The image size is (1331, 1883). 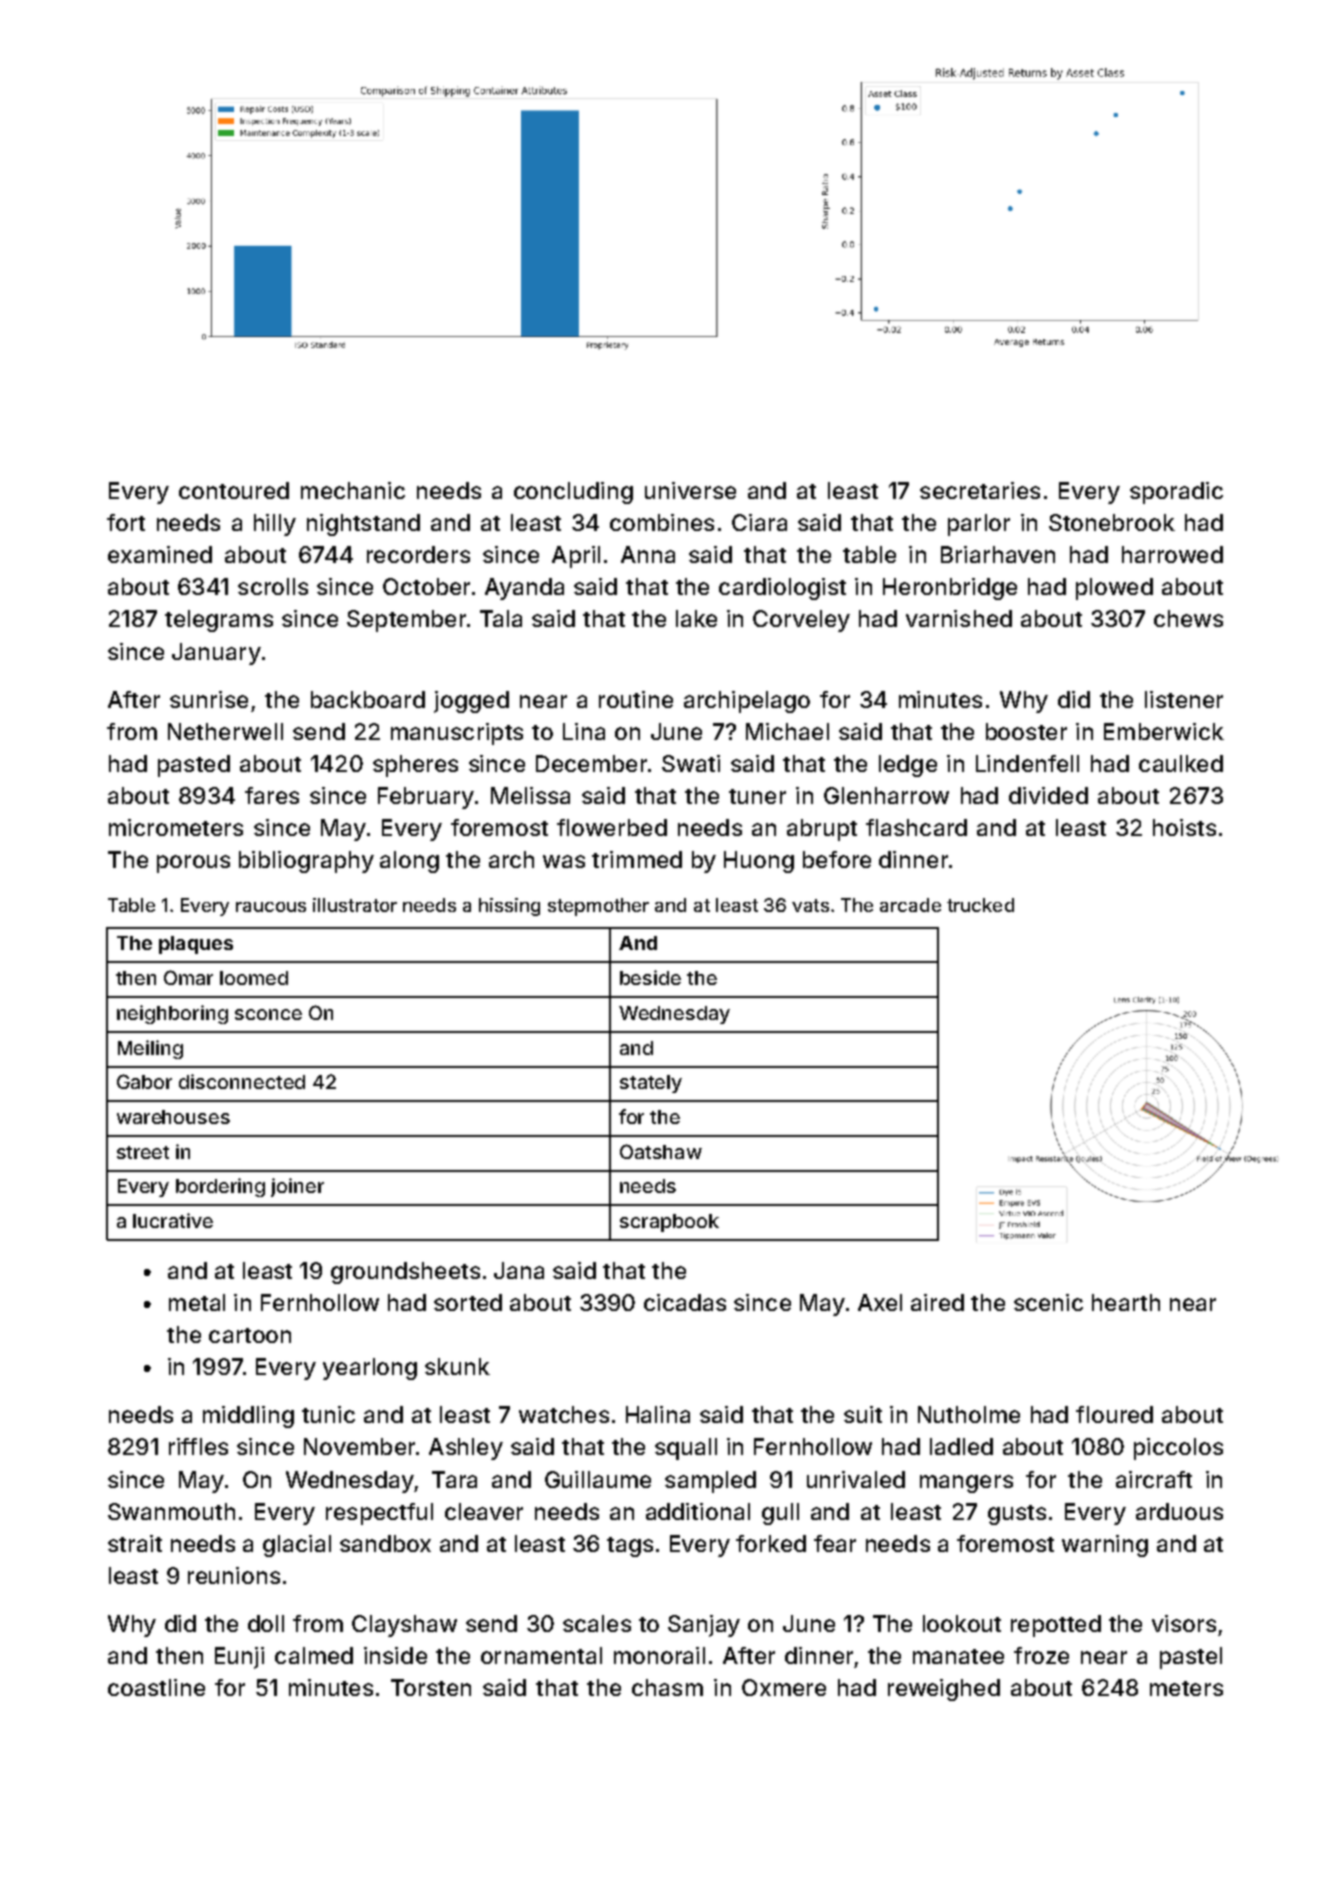 I want to click on concluding, so click(x=573, y=493).
